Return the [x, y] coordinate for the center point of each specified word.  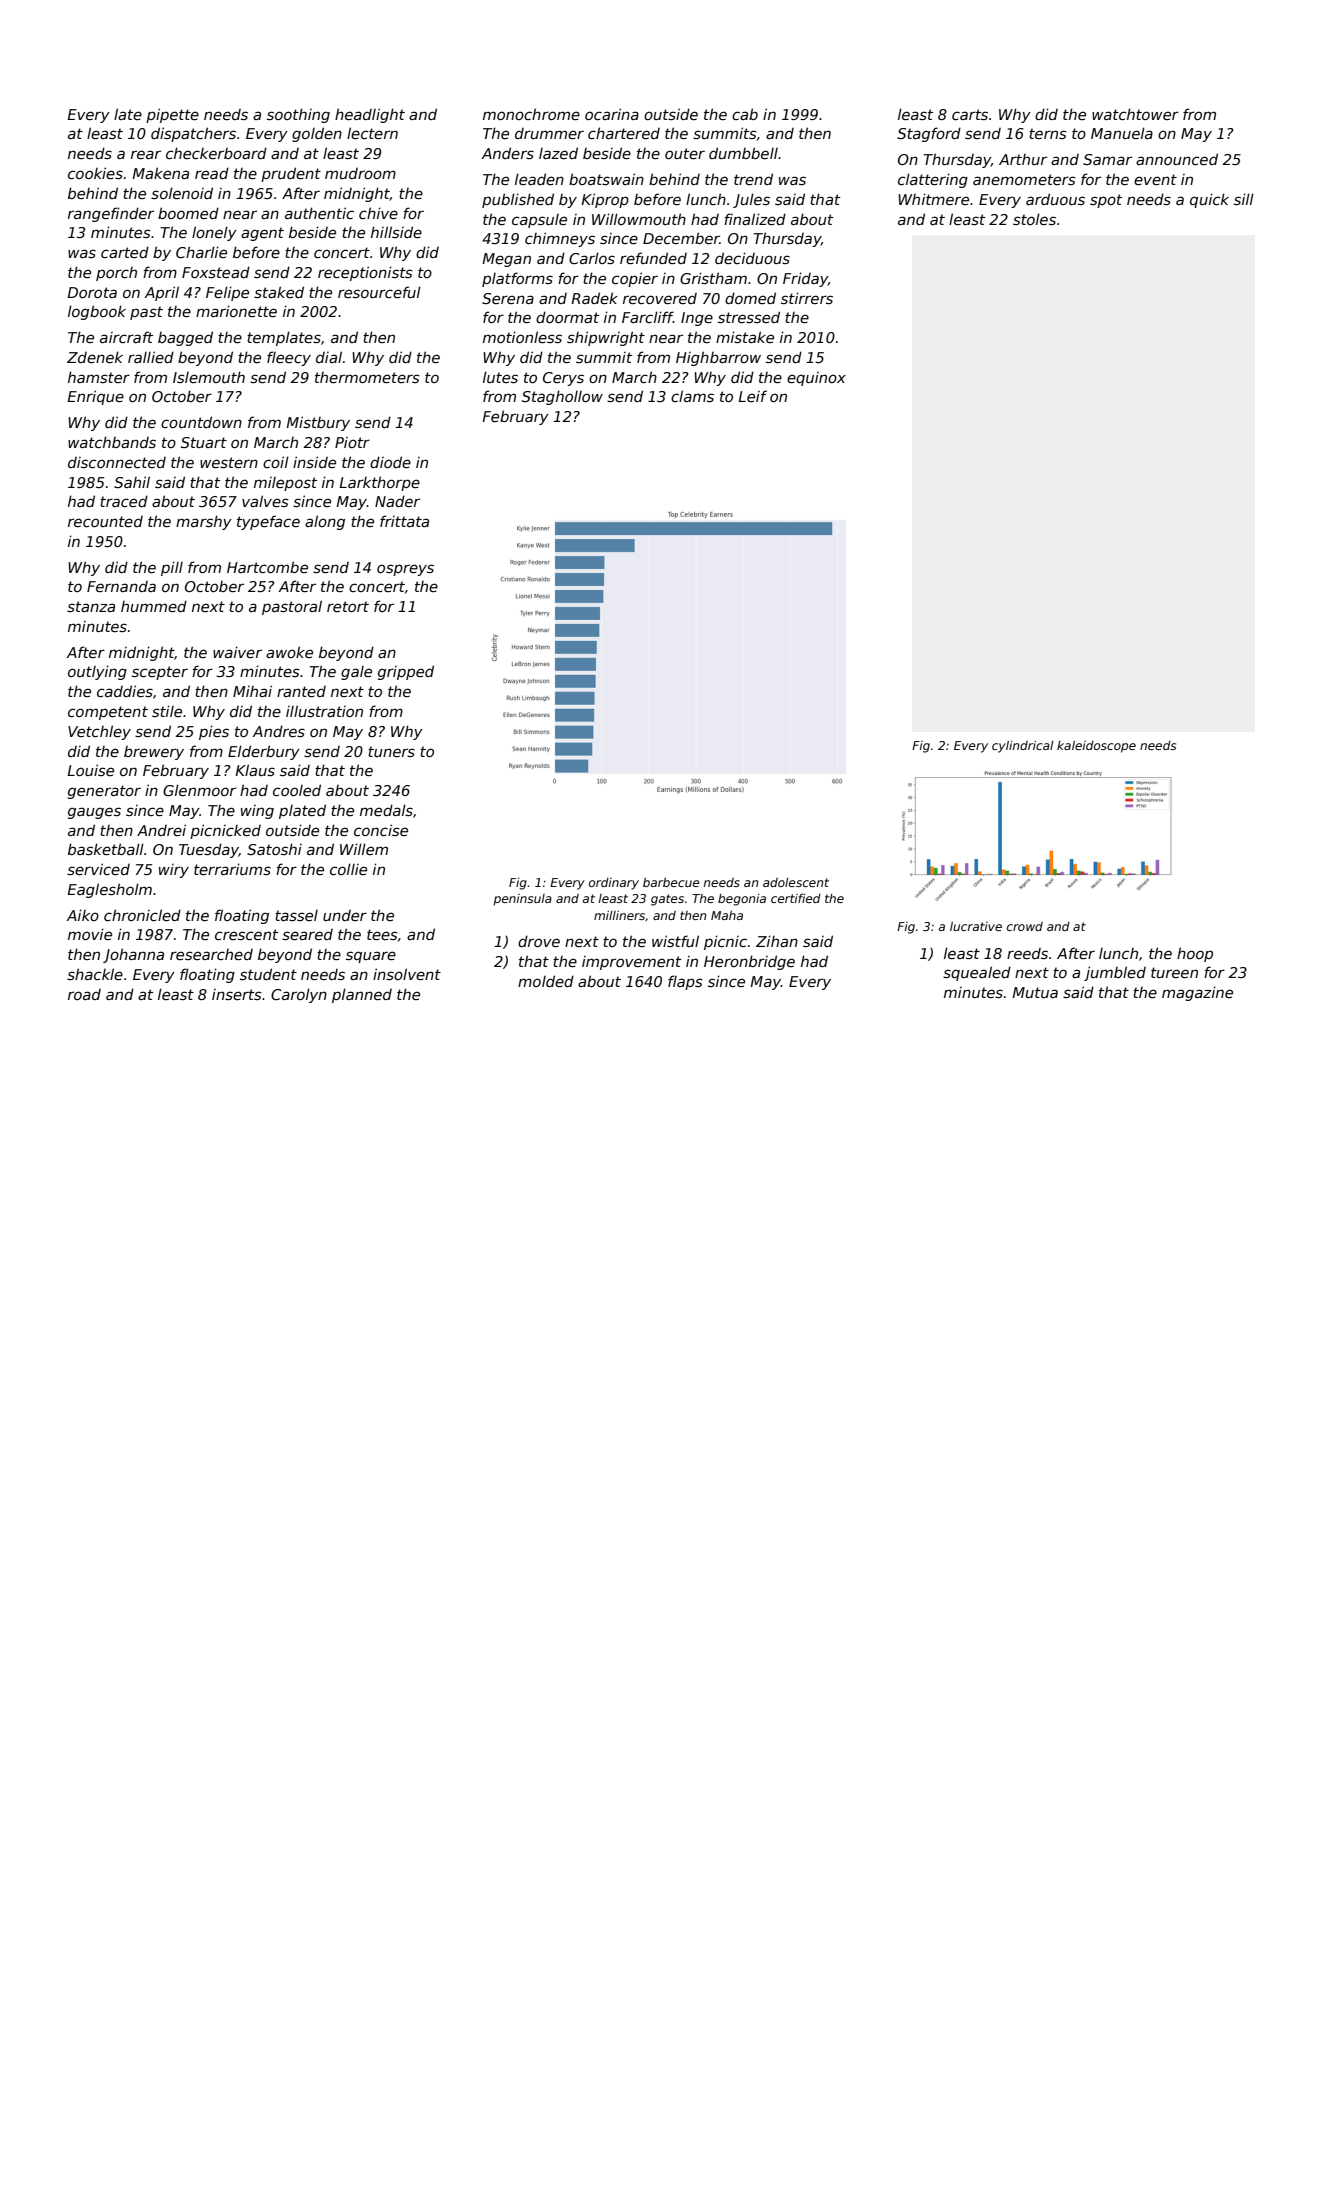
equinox [816, 379]
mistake [745, 337]
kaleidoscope [1096, 747]
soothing [298, 115]
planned [362, 995]
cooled [297, 790]
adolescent [796, 882]
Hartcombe [267, 567]
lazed [558, 153]
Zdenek [95, 357]
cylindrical [1023, 747]
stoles [1034, 219]
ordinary [614, 884]
